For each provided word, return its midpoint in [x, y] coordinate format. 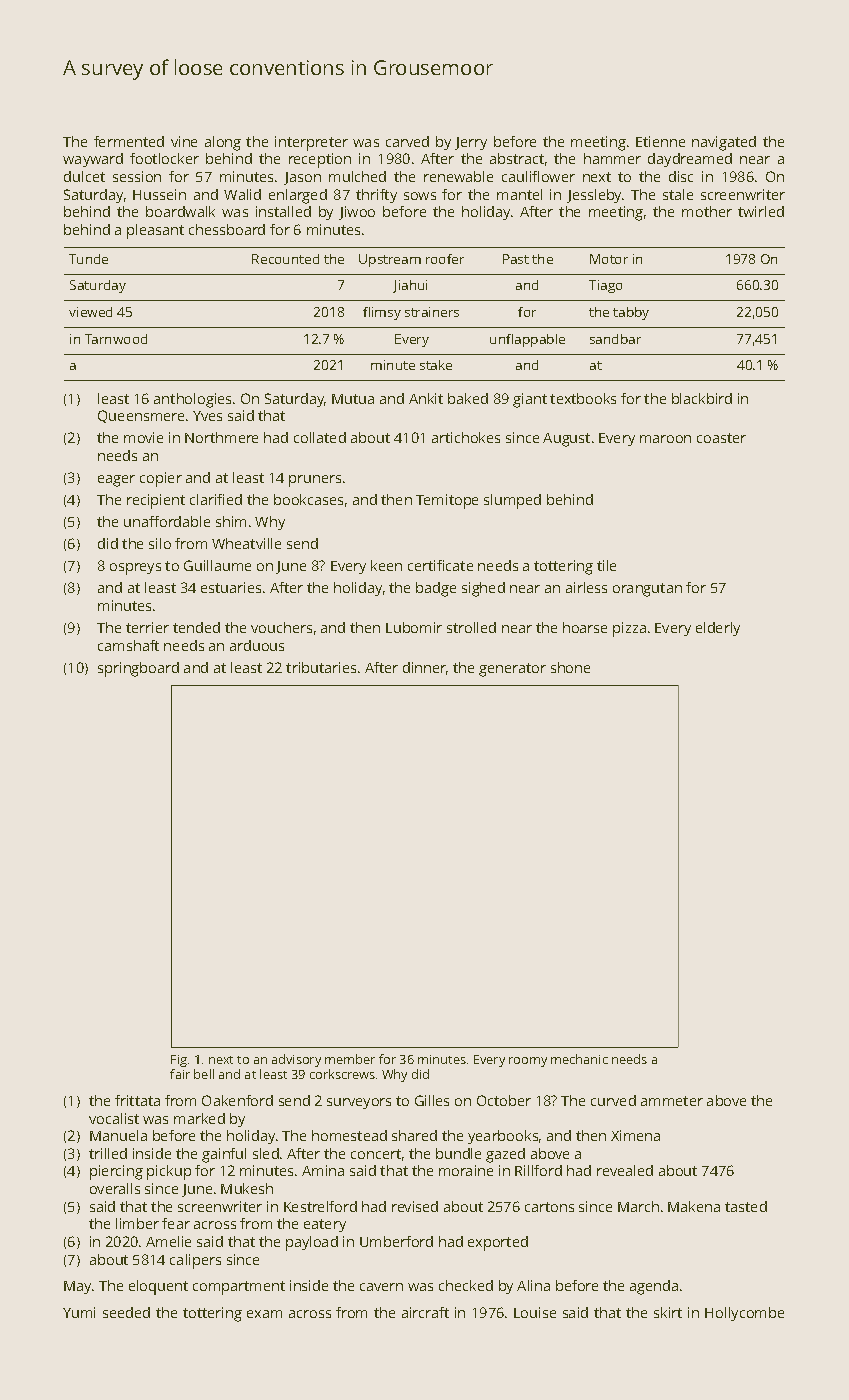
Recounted [285, 259]
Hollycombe [744, 1314]
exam [264, 1314]
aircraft [425, 1312]
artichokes [466, 437]
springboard [138, 669]
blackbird [702, 398]
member [350, 1059]
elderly [718, 629]
